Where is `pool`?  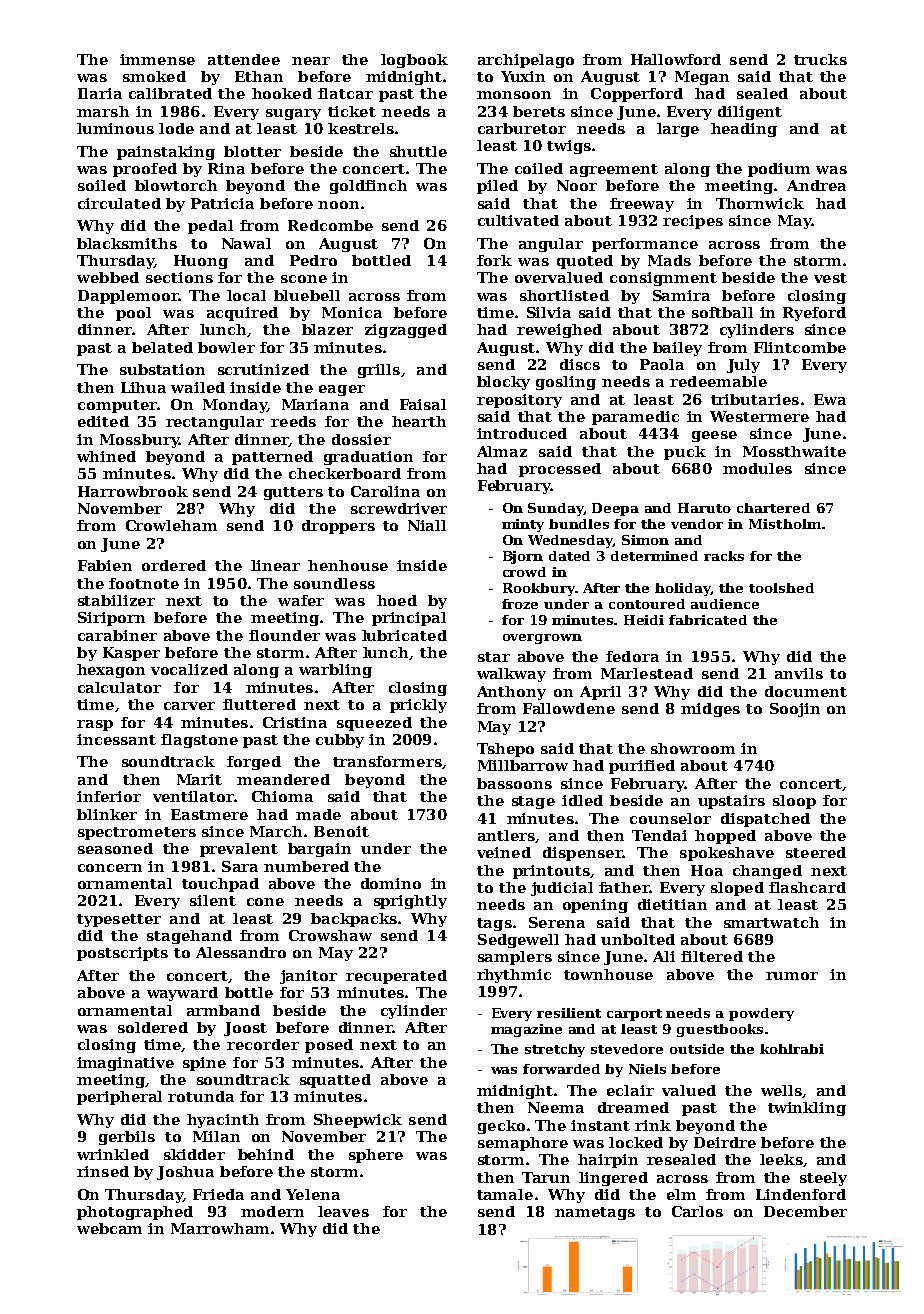
pool is located at coordinates (133, 314).
